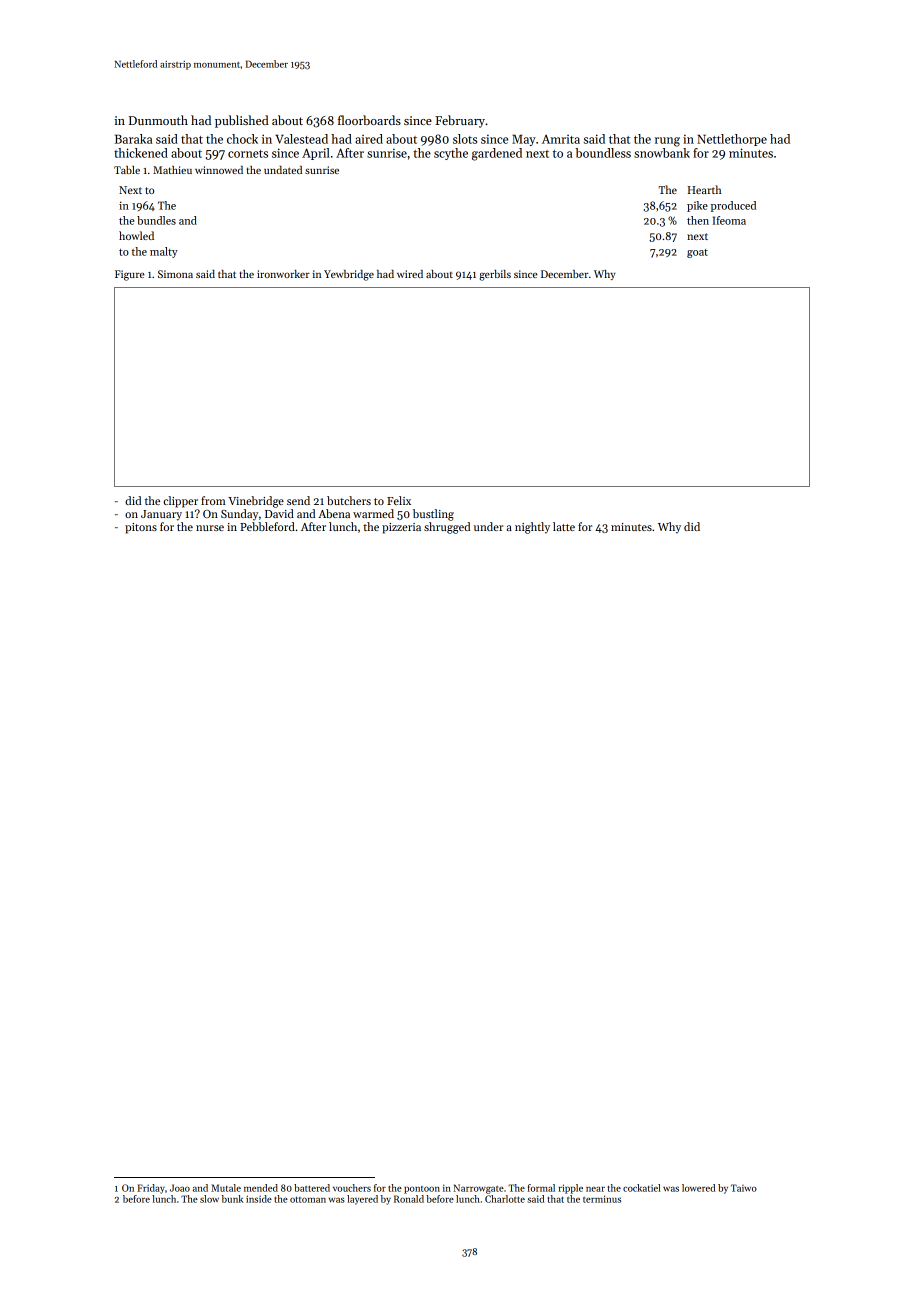 This screenshot has width=924, height=1308. What do you see at coordinates (422, 1190) in the screenshot?
I see `pontoon` at bounding box center [422, 1190].
